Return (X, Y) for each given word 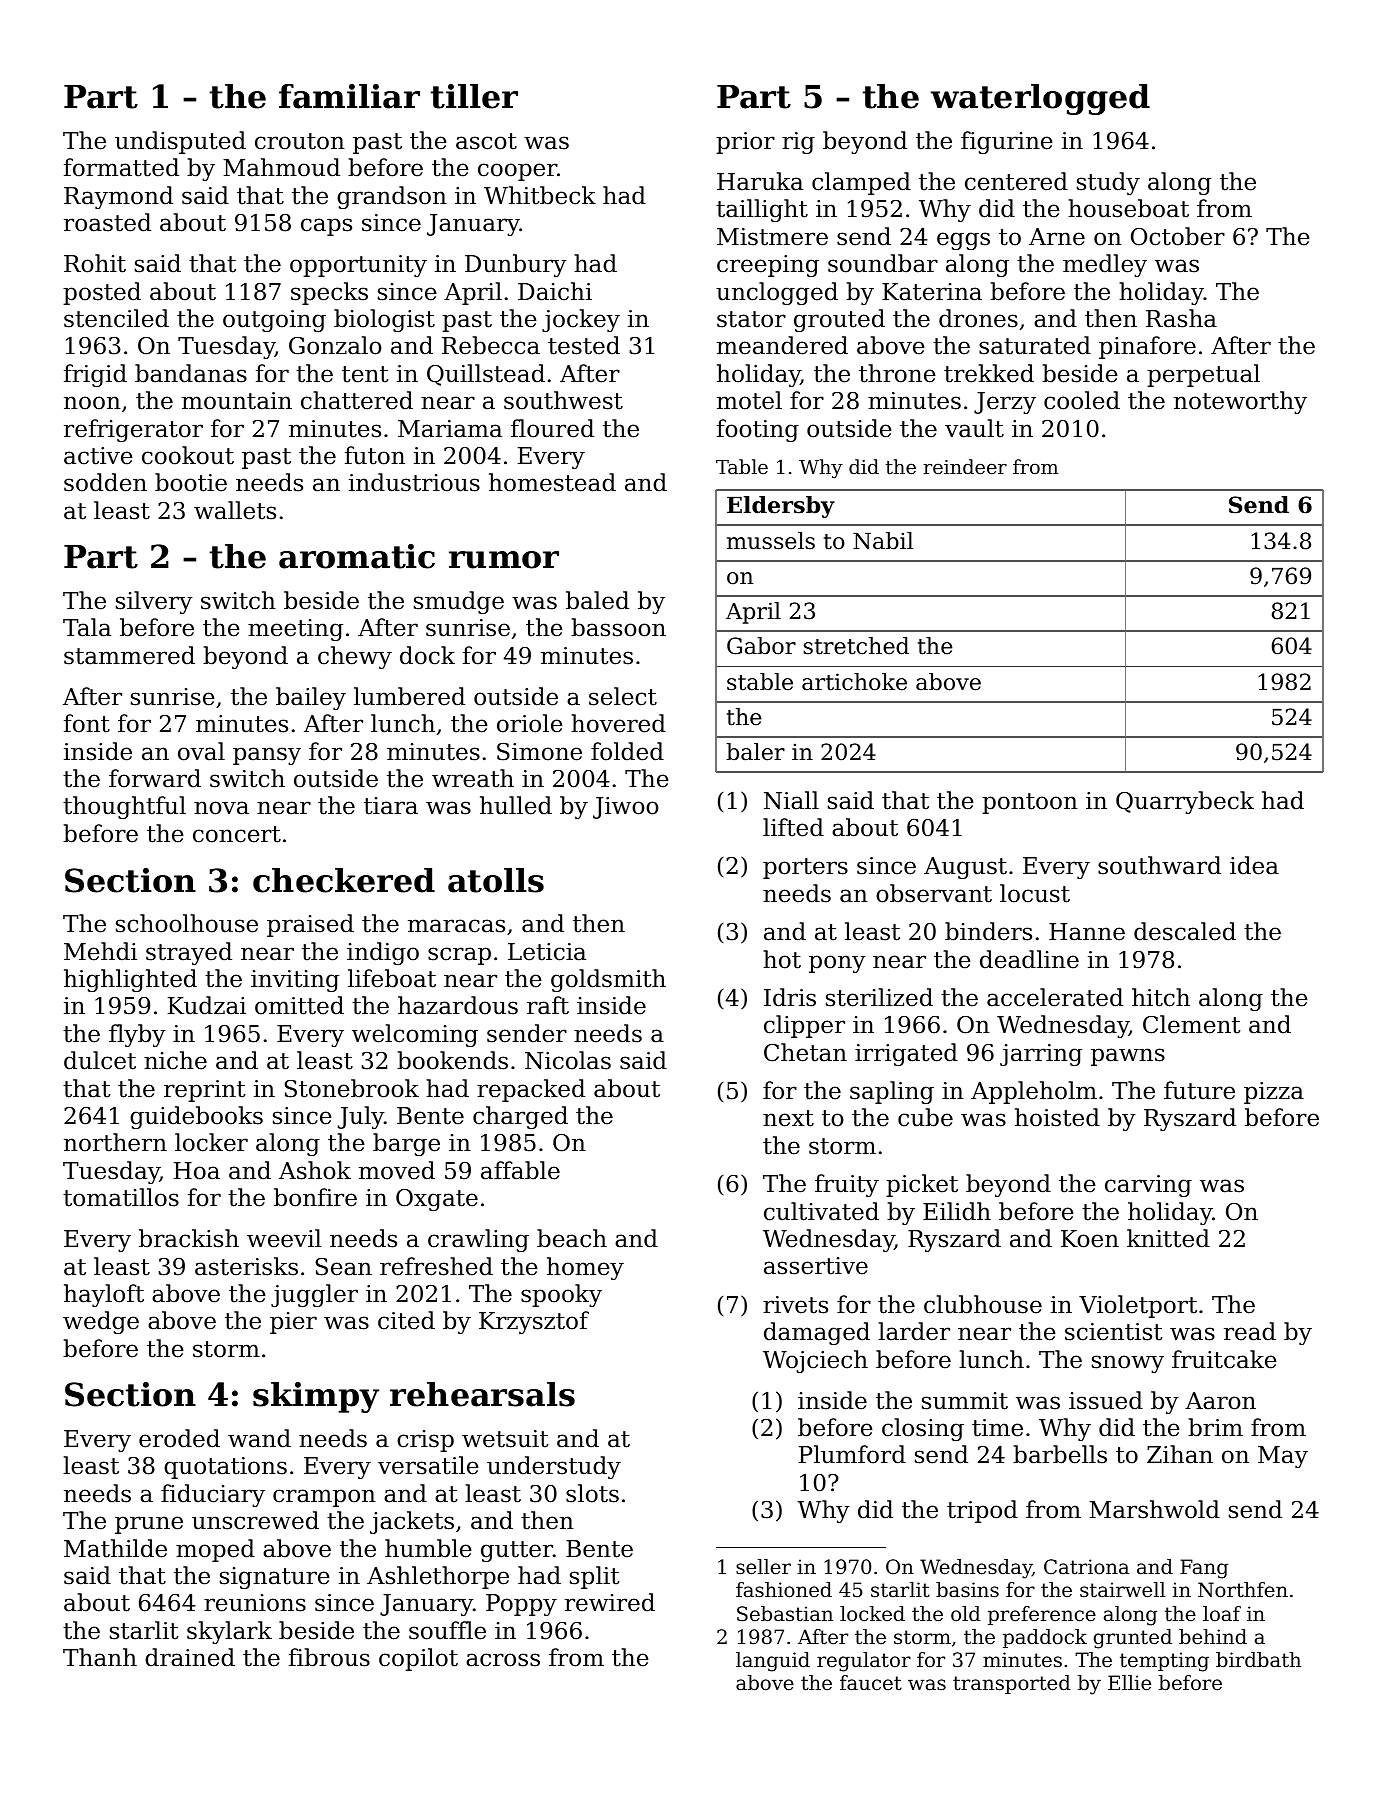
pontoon (1030, 803)
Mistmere (772, 237)
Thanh (100, 1657)
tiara (391, 806)
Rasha (1181, 318)
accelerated (1055, 997)
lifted (793, 827)
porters (805, 868)
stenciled (116, 318)
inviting (295, 981)
